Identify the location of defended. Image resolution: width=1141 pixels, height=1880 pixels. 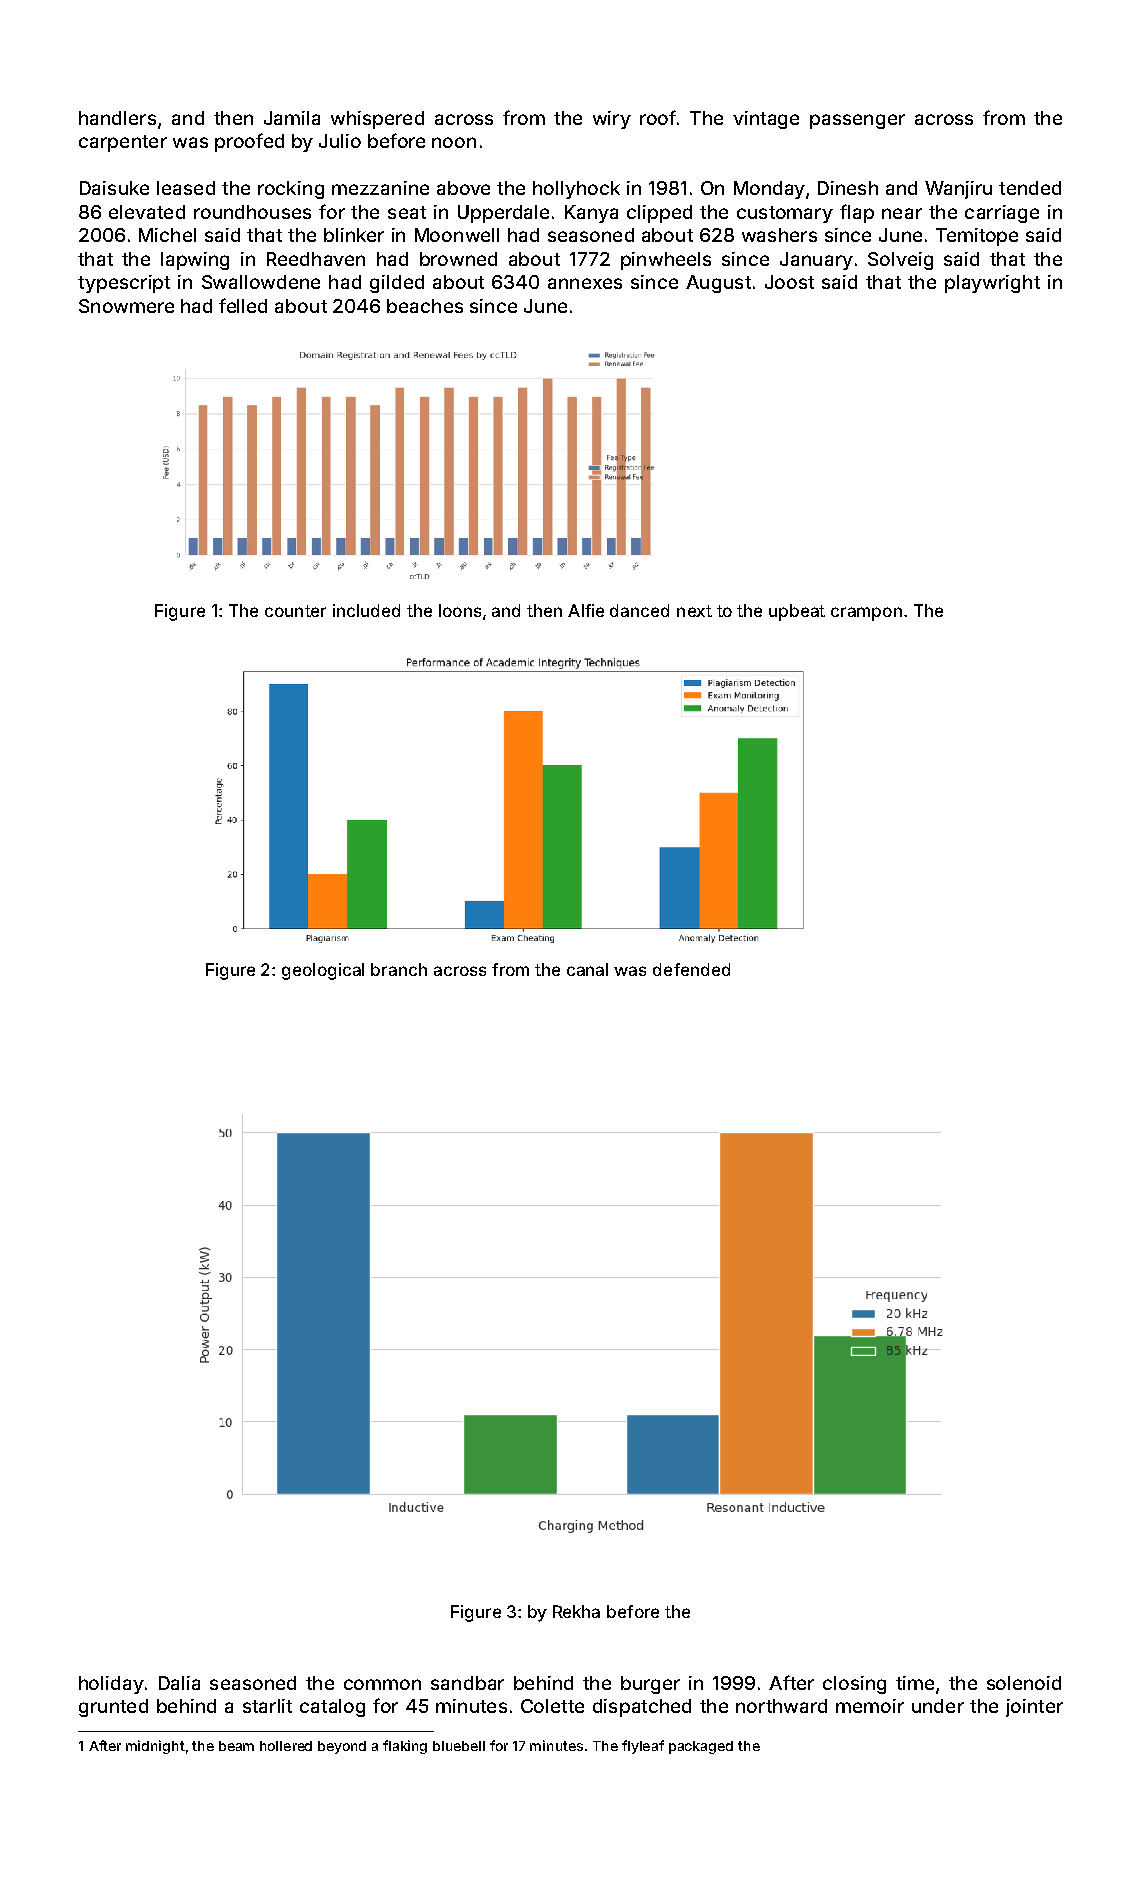
(691, 969).
